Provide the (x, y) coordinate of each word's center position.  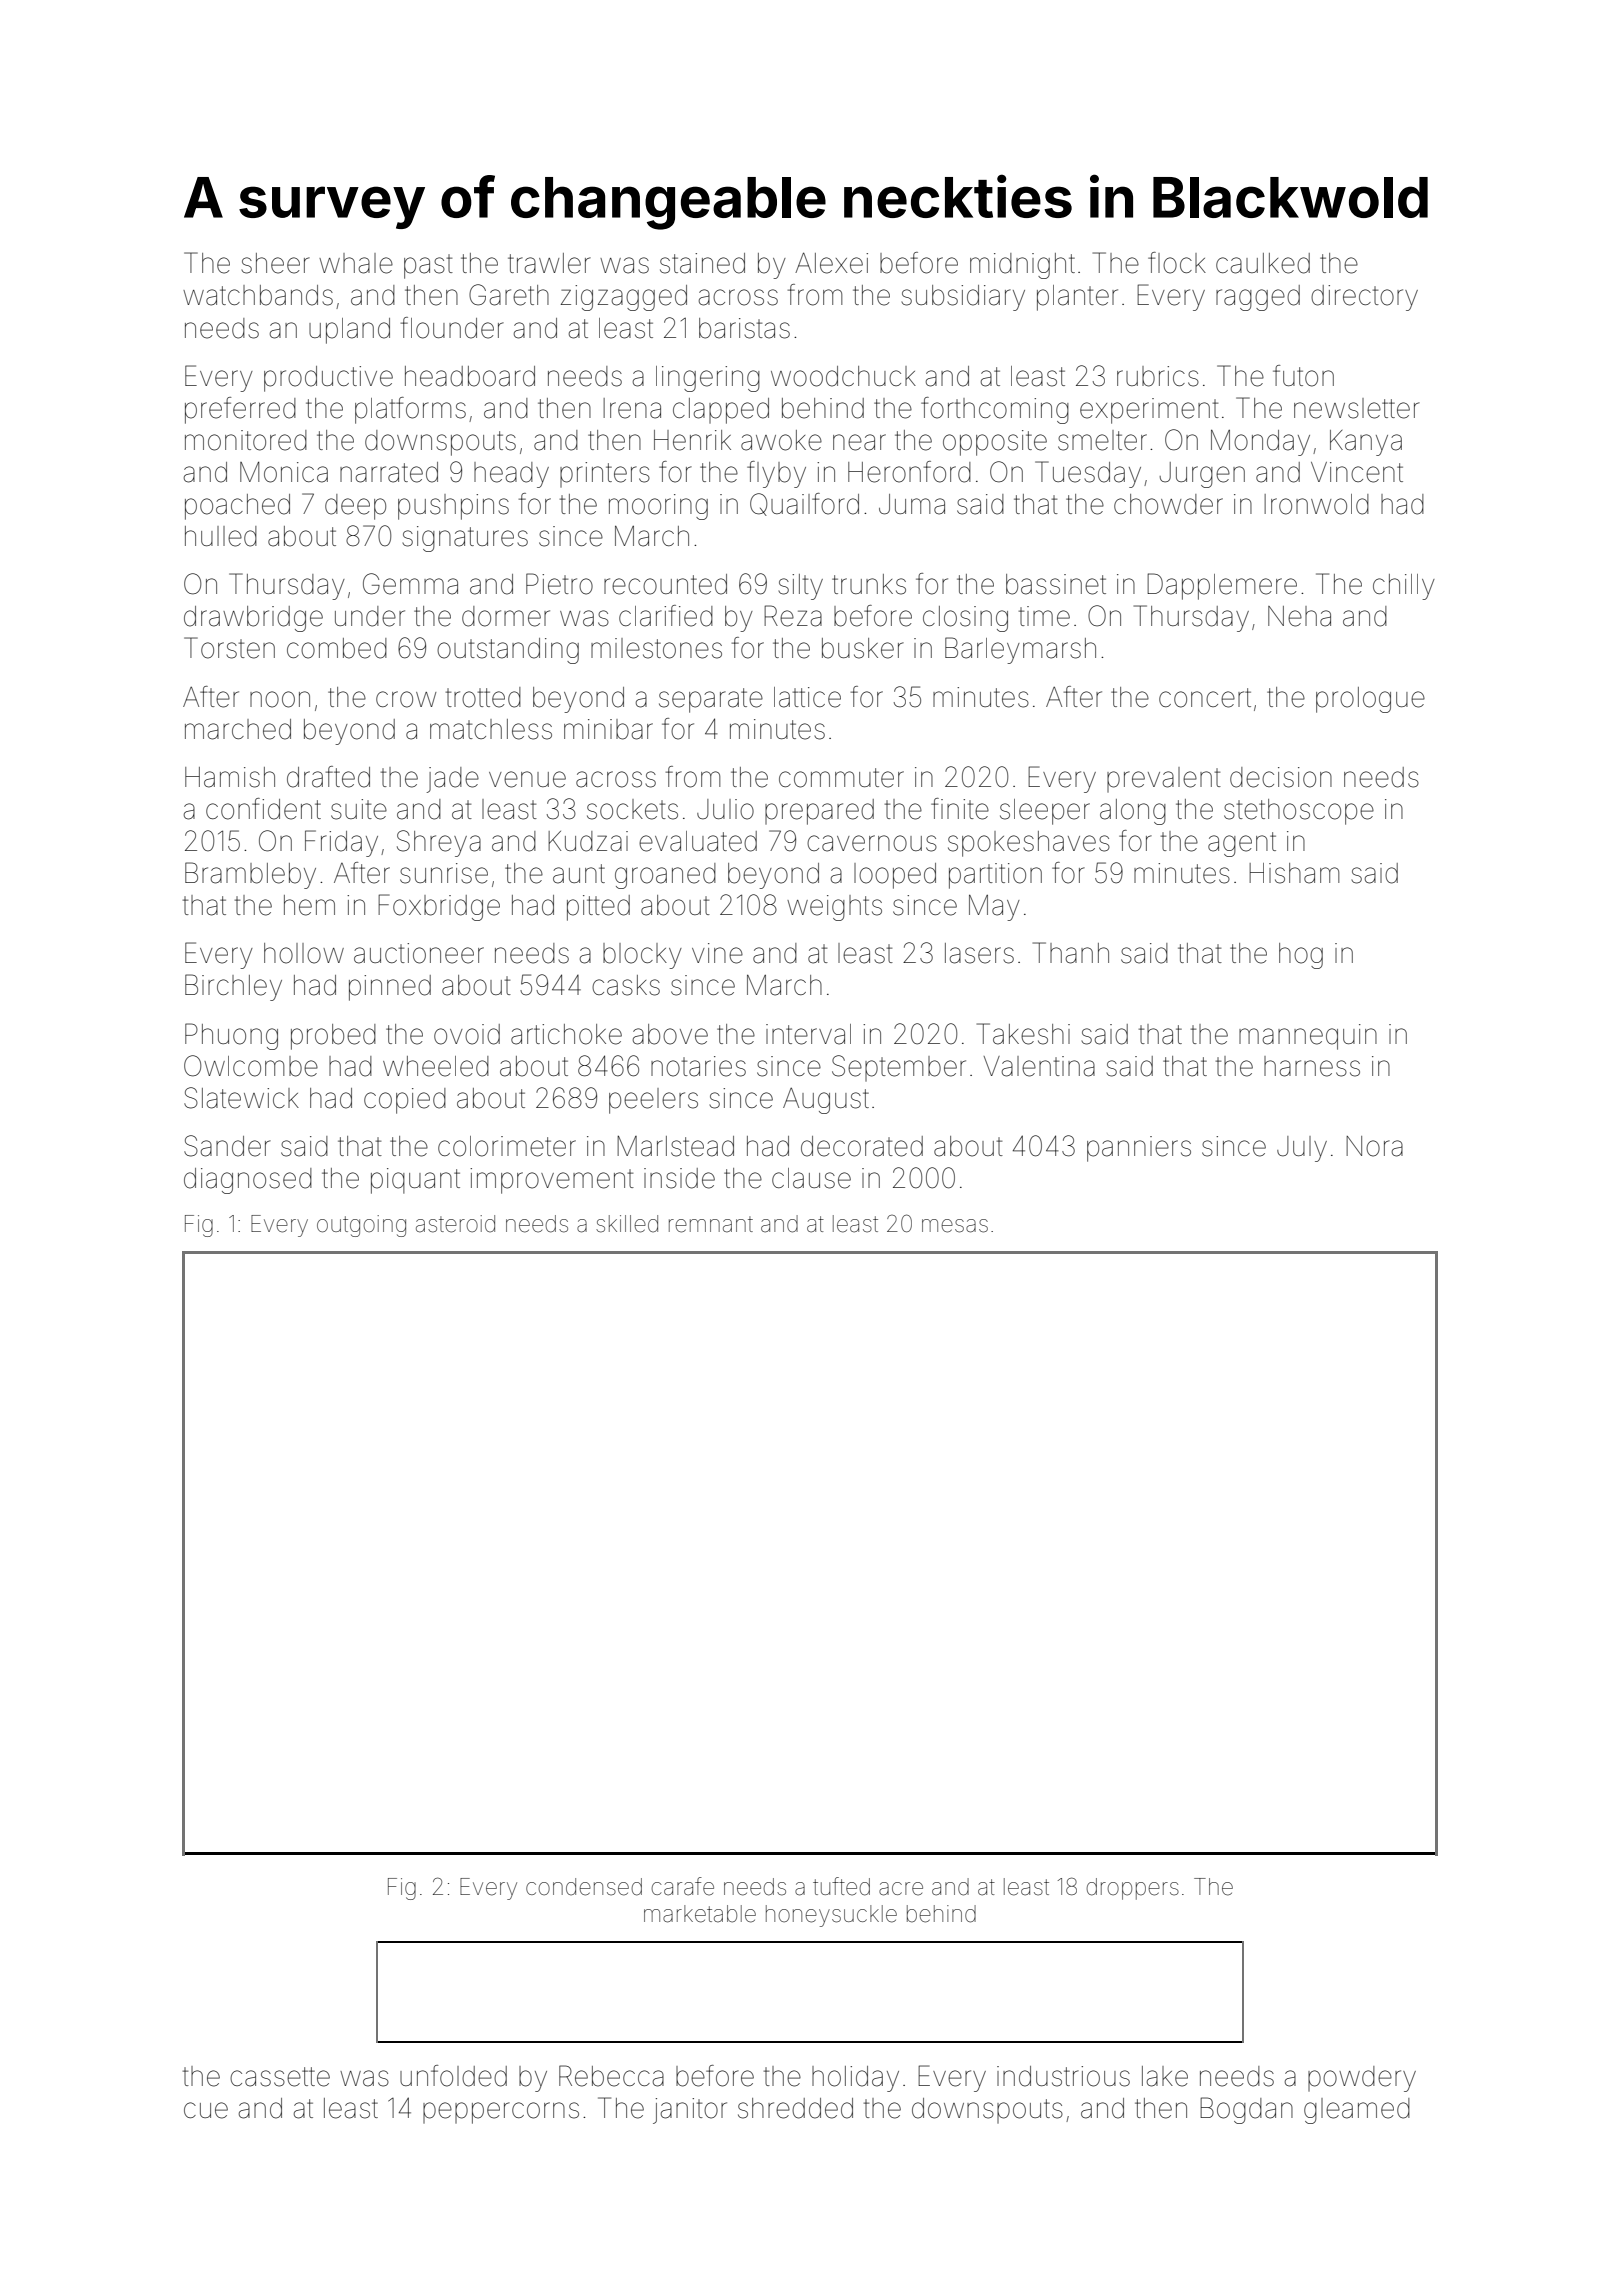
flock (1177, 263)
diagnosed (248, 1181)
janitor (690, 2111)
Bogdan (1246, 2110)
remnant (711, 1224)
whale (356, 263)
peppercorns (501, 2113)
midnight (1022, 266)
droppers (1132, 1889)
